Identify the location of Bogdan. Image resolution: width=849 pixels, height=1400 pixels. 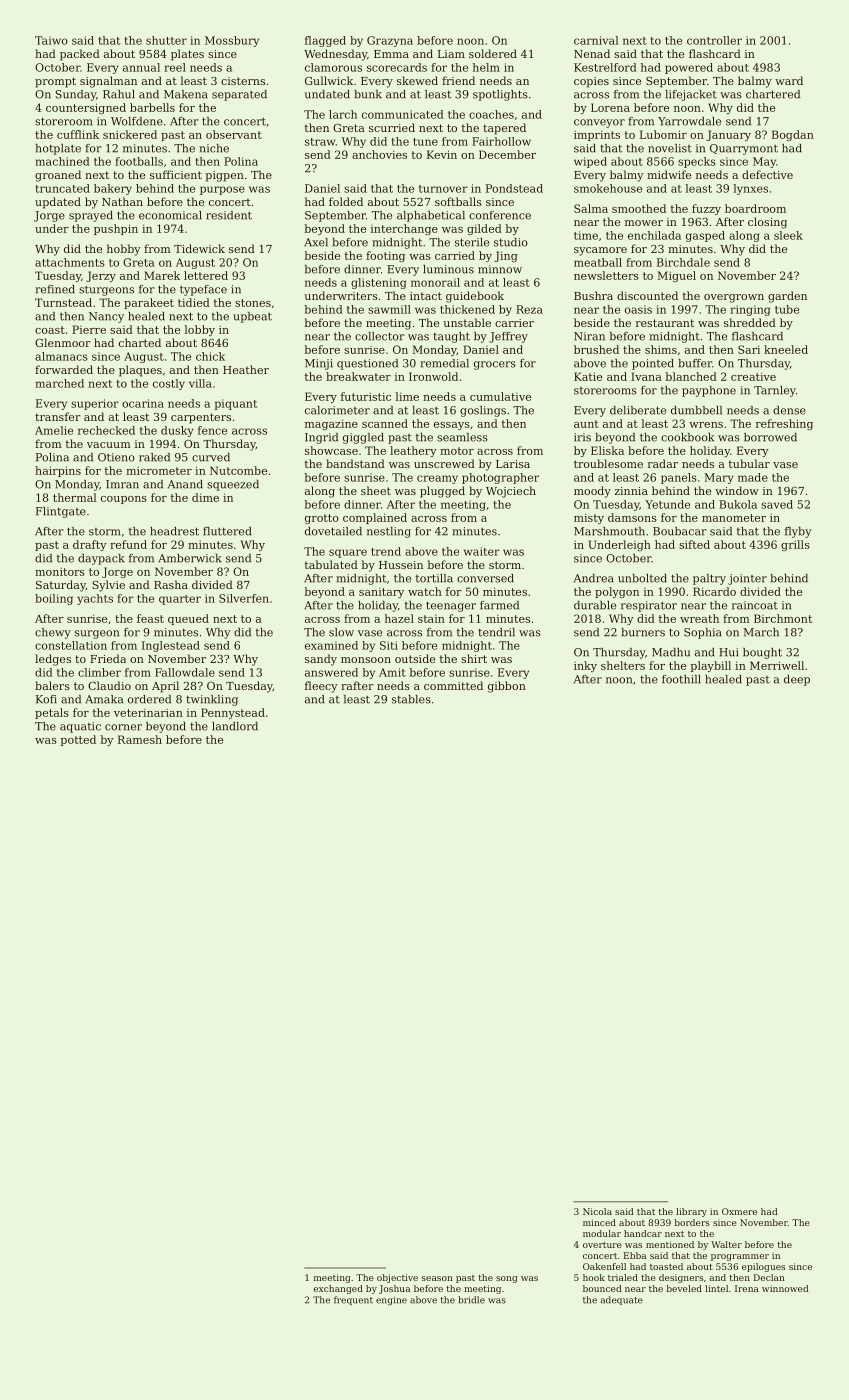
(793, 135).
